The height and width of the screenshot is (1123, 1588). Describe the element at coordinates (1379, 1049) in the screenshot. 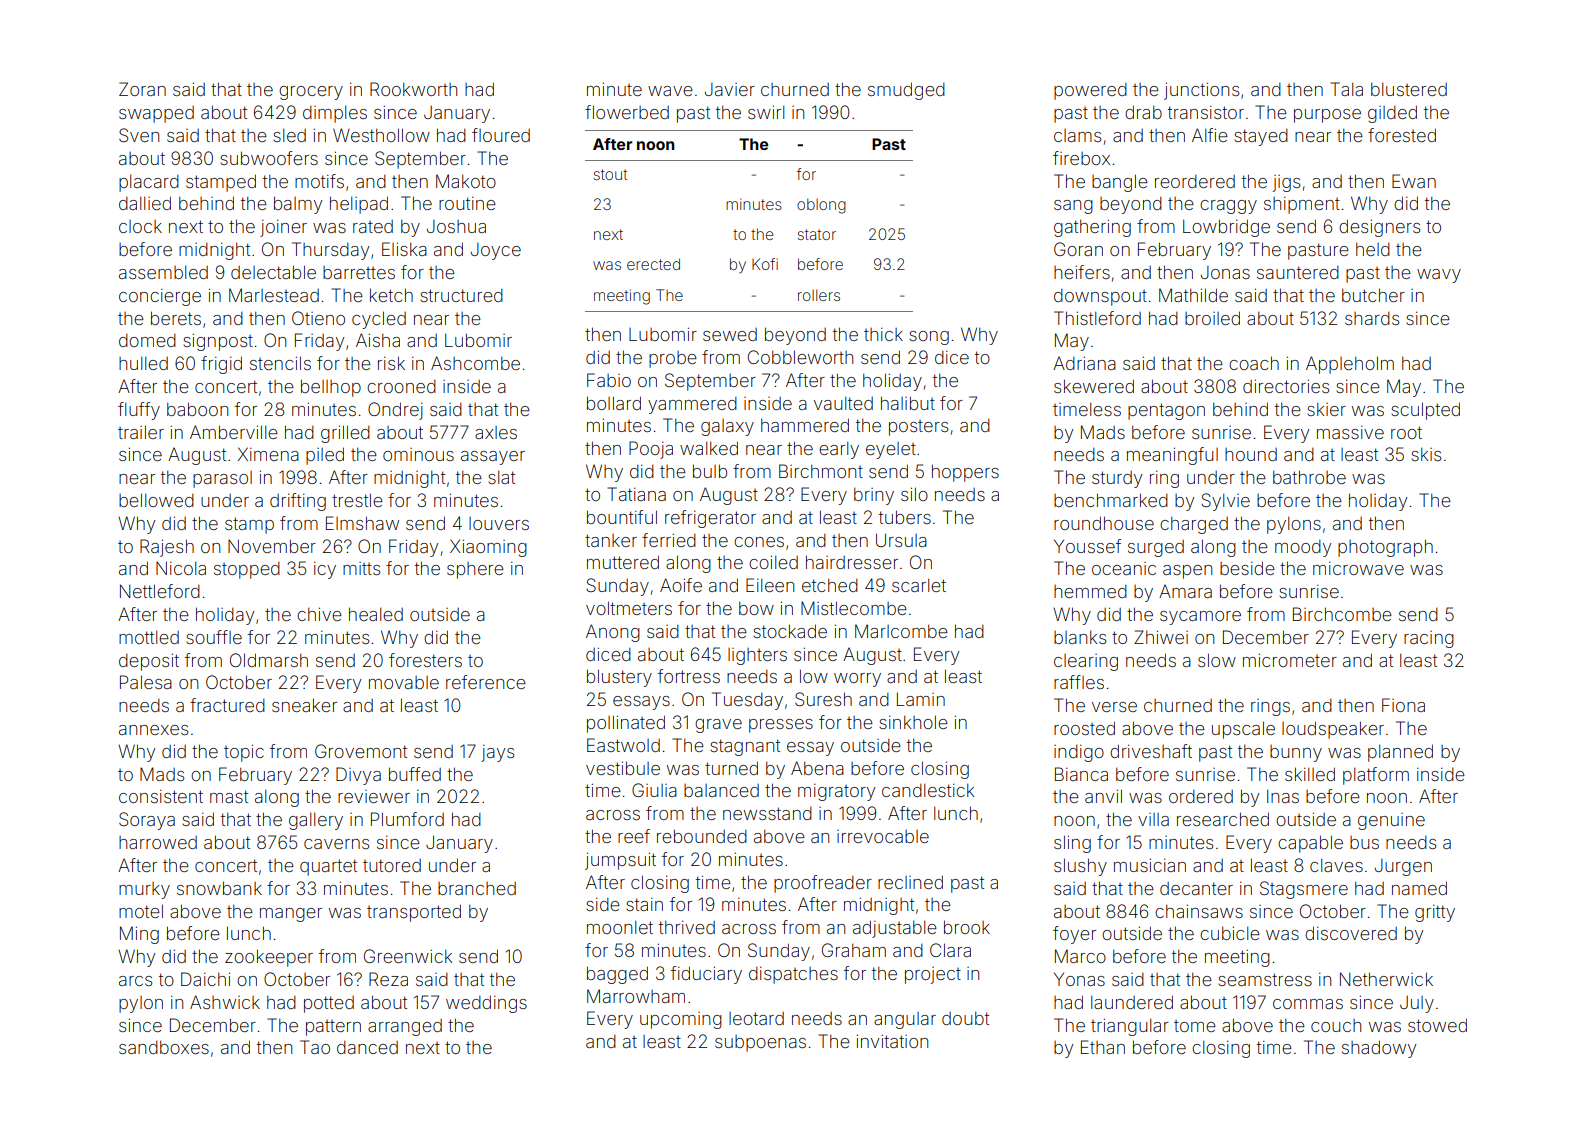

I see `shadowy` at that location.
